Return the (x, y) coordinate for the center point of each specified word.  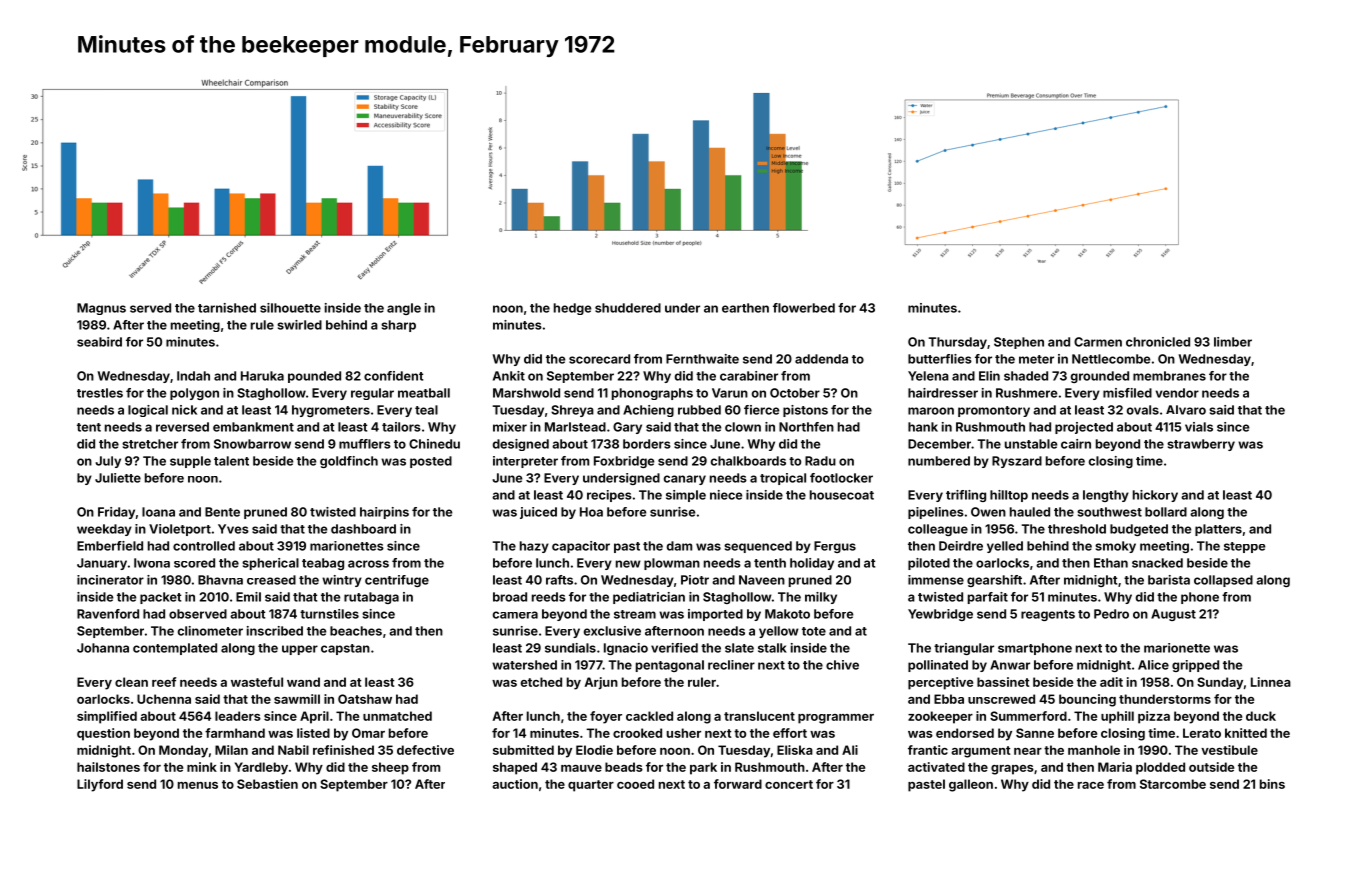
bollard (1166, 512)
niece (726, 495)
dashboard (363, 529)
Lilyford (100, 785)
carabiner (749, 376)
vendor (1177, 393)
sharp (398, 326)
